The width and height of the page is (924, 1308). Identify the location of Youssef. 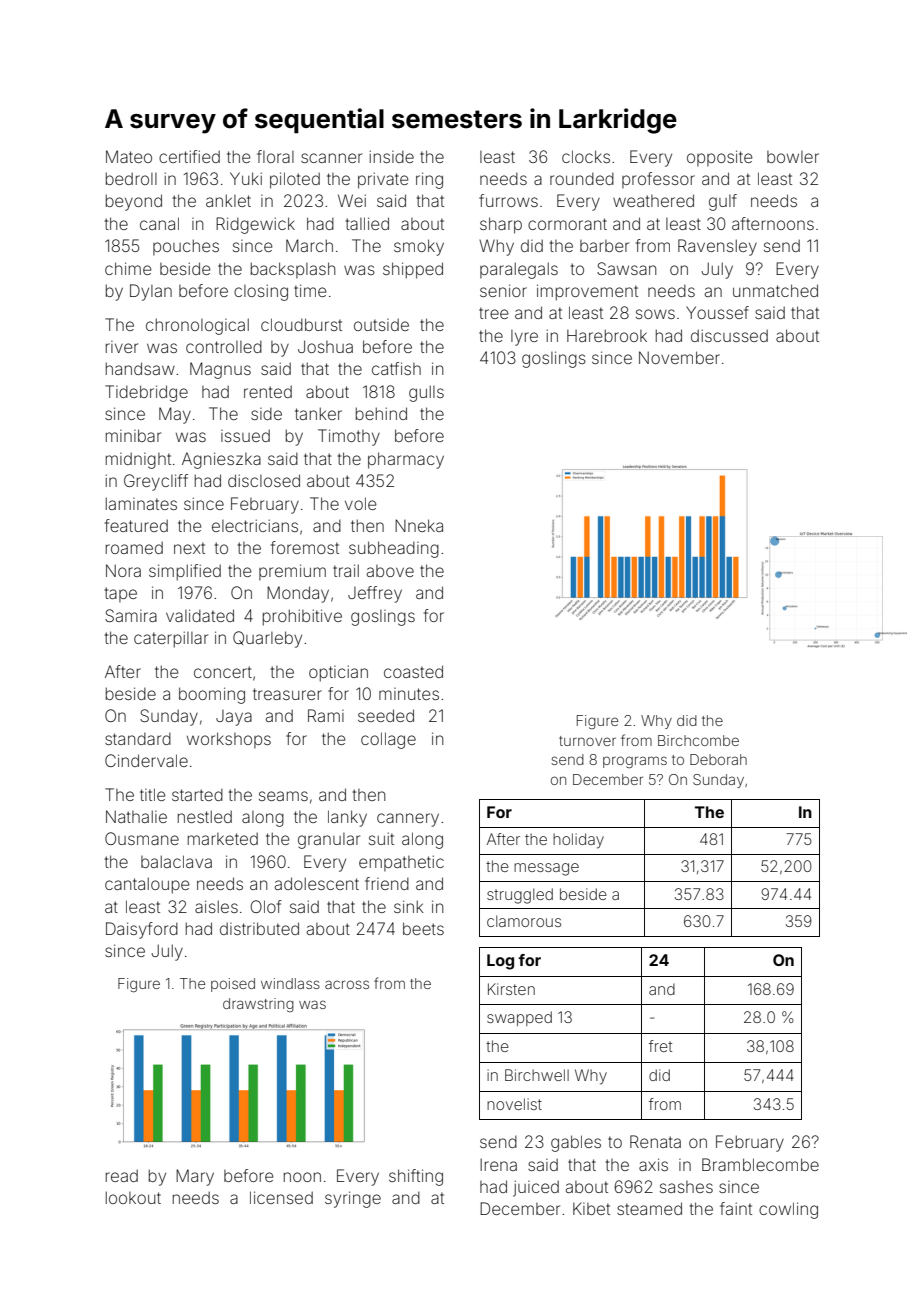
(717, 312).
